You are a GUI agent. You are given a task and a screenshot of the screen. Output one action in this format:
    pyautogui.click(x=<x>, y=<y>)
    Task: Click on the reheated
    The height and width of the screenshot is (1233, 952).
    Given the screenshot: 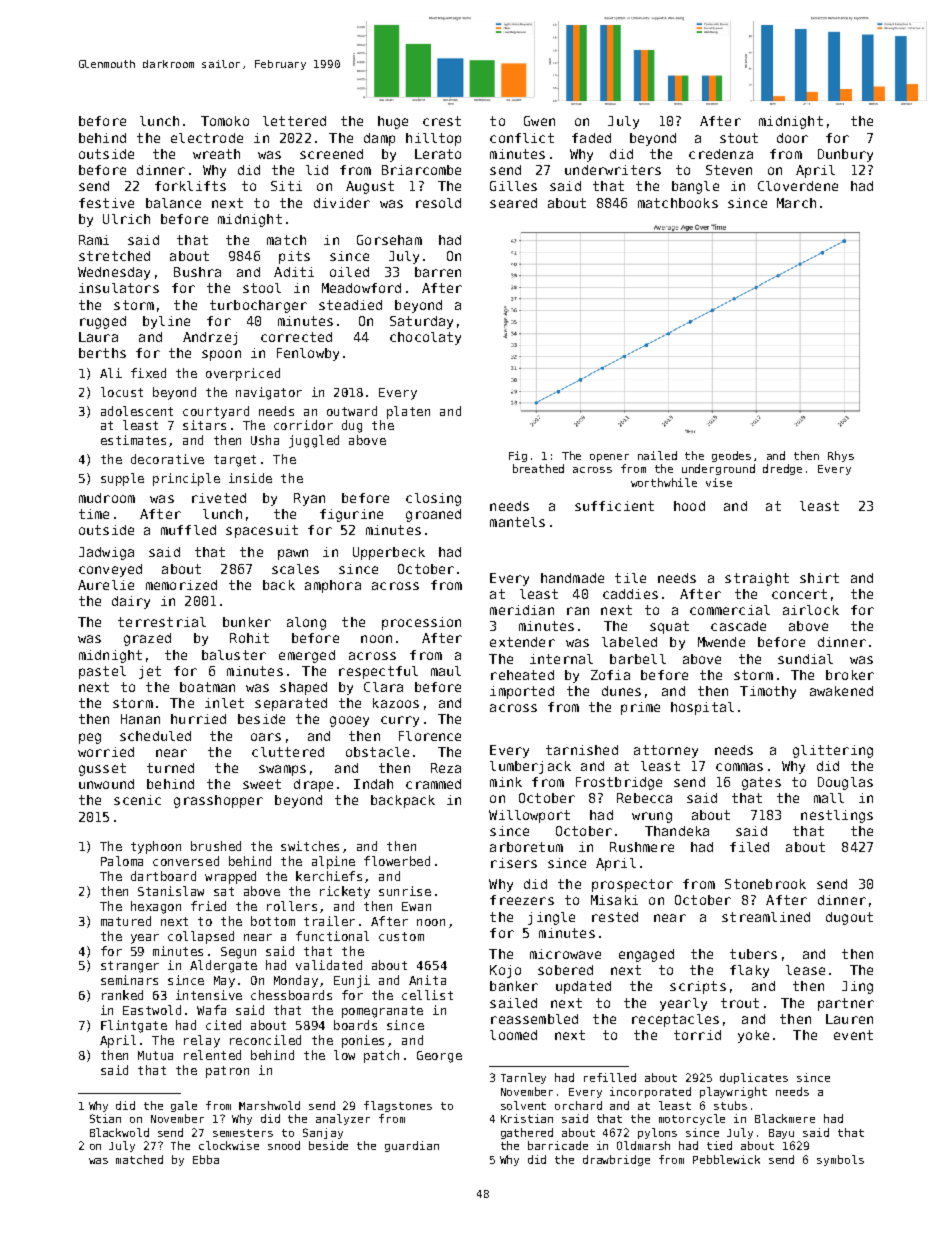 What is the action you would take?
    pyautogui.click(x=522, y=675)
